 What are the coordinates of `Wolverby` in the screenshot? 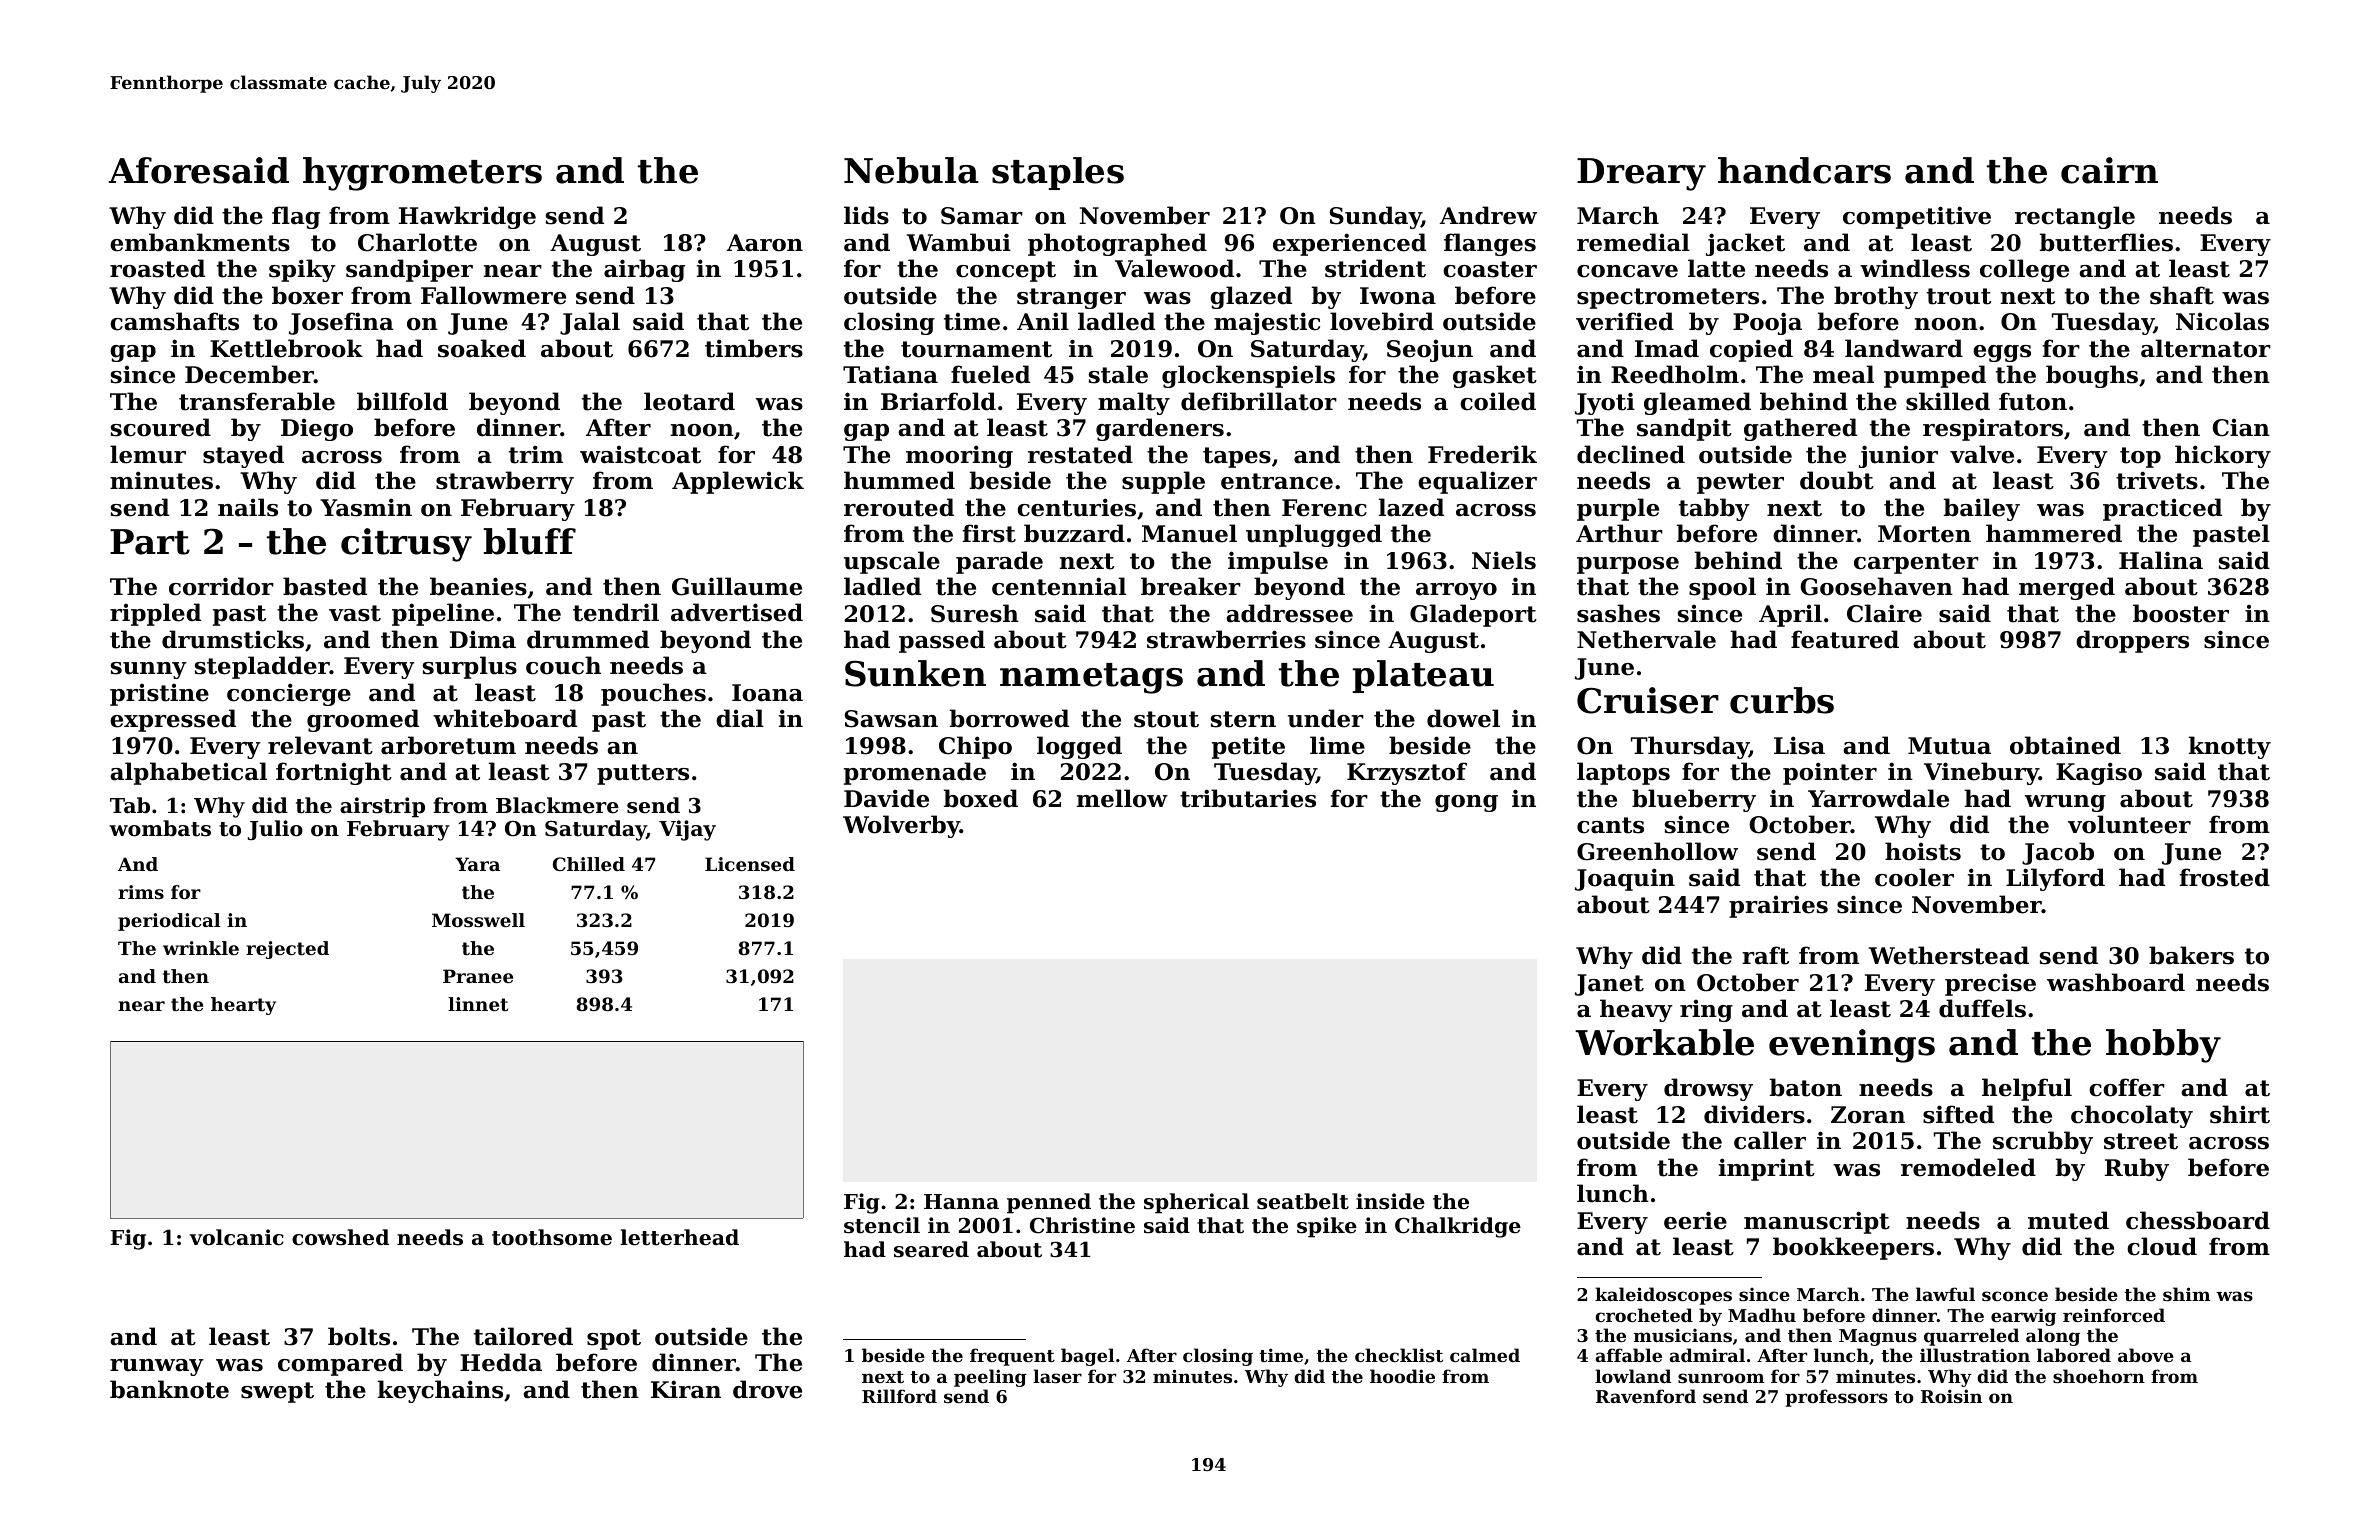 It's located at (901, 826).
